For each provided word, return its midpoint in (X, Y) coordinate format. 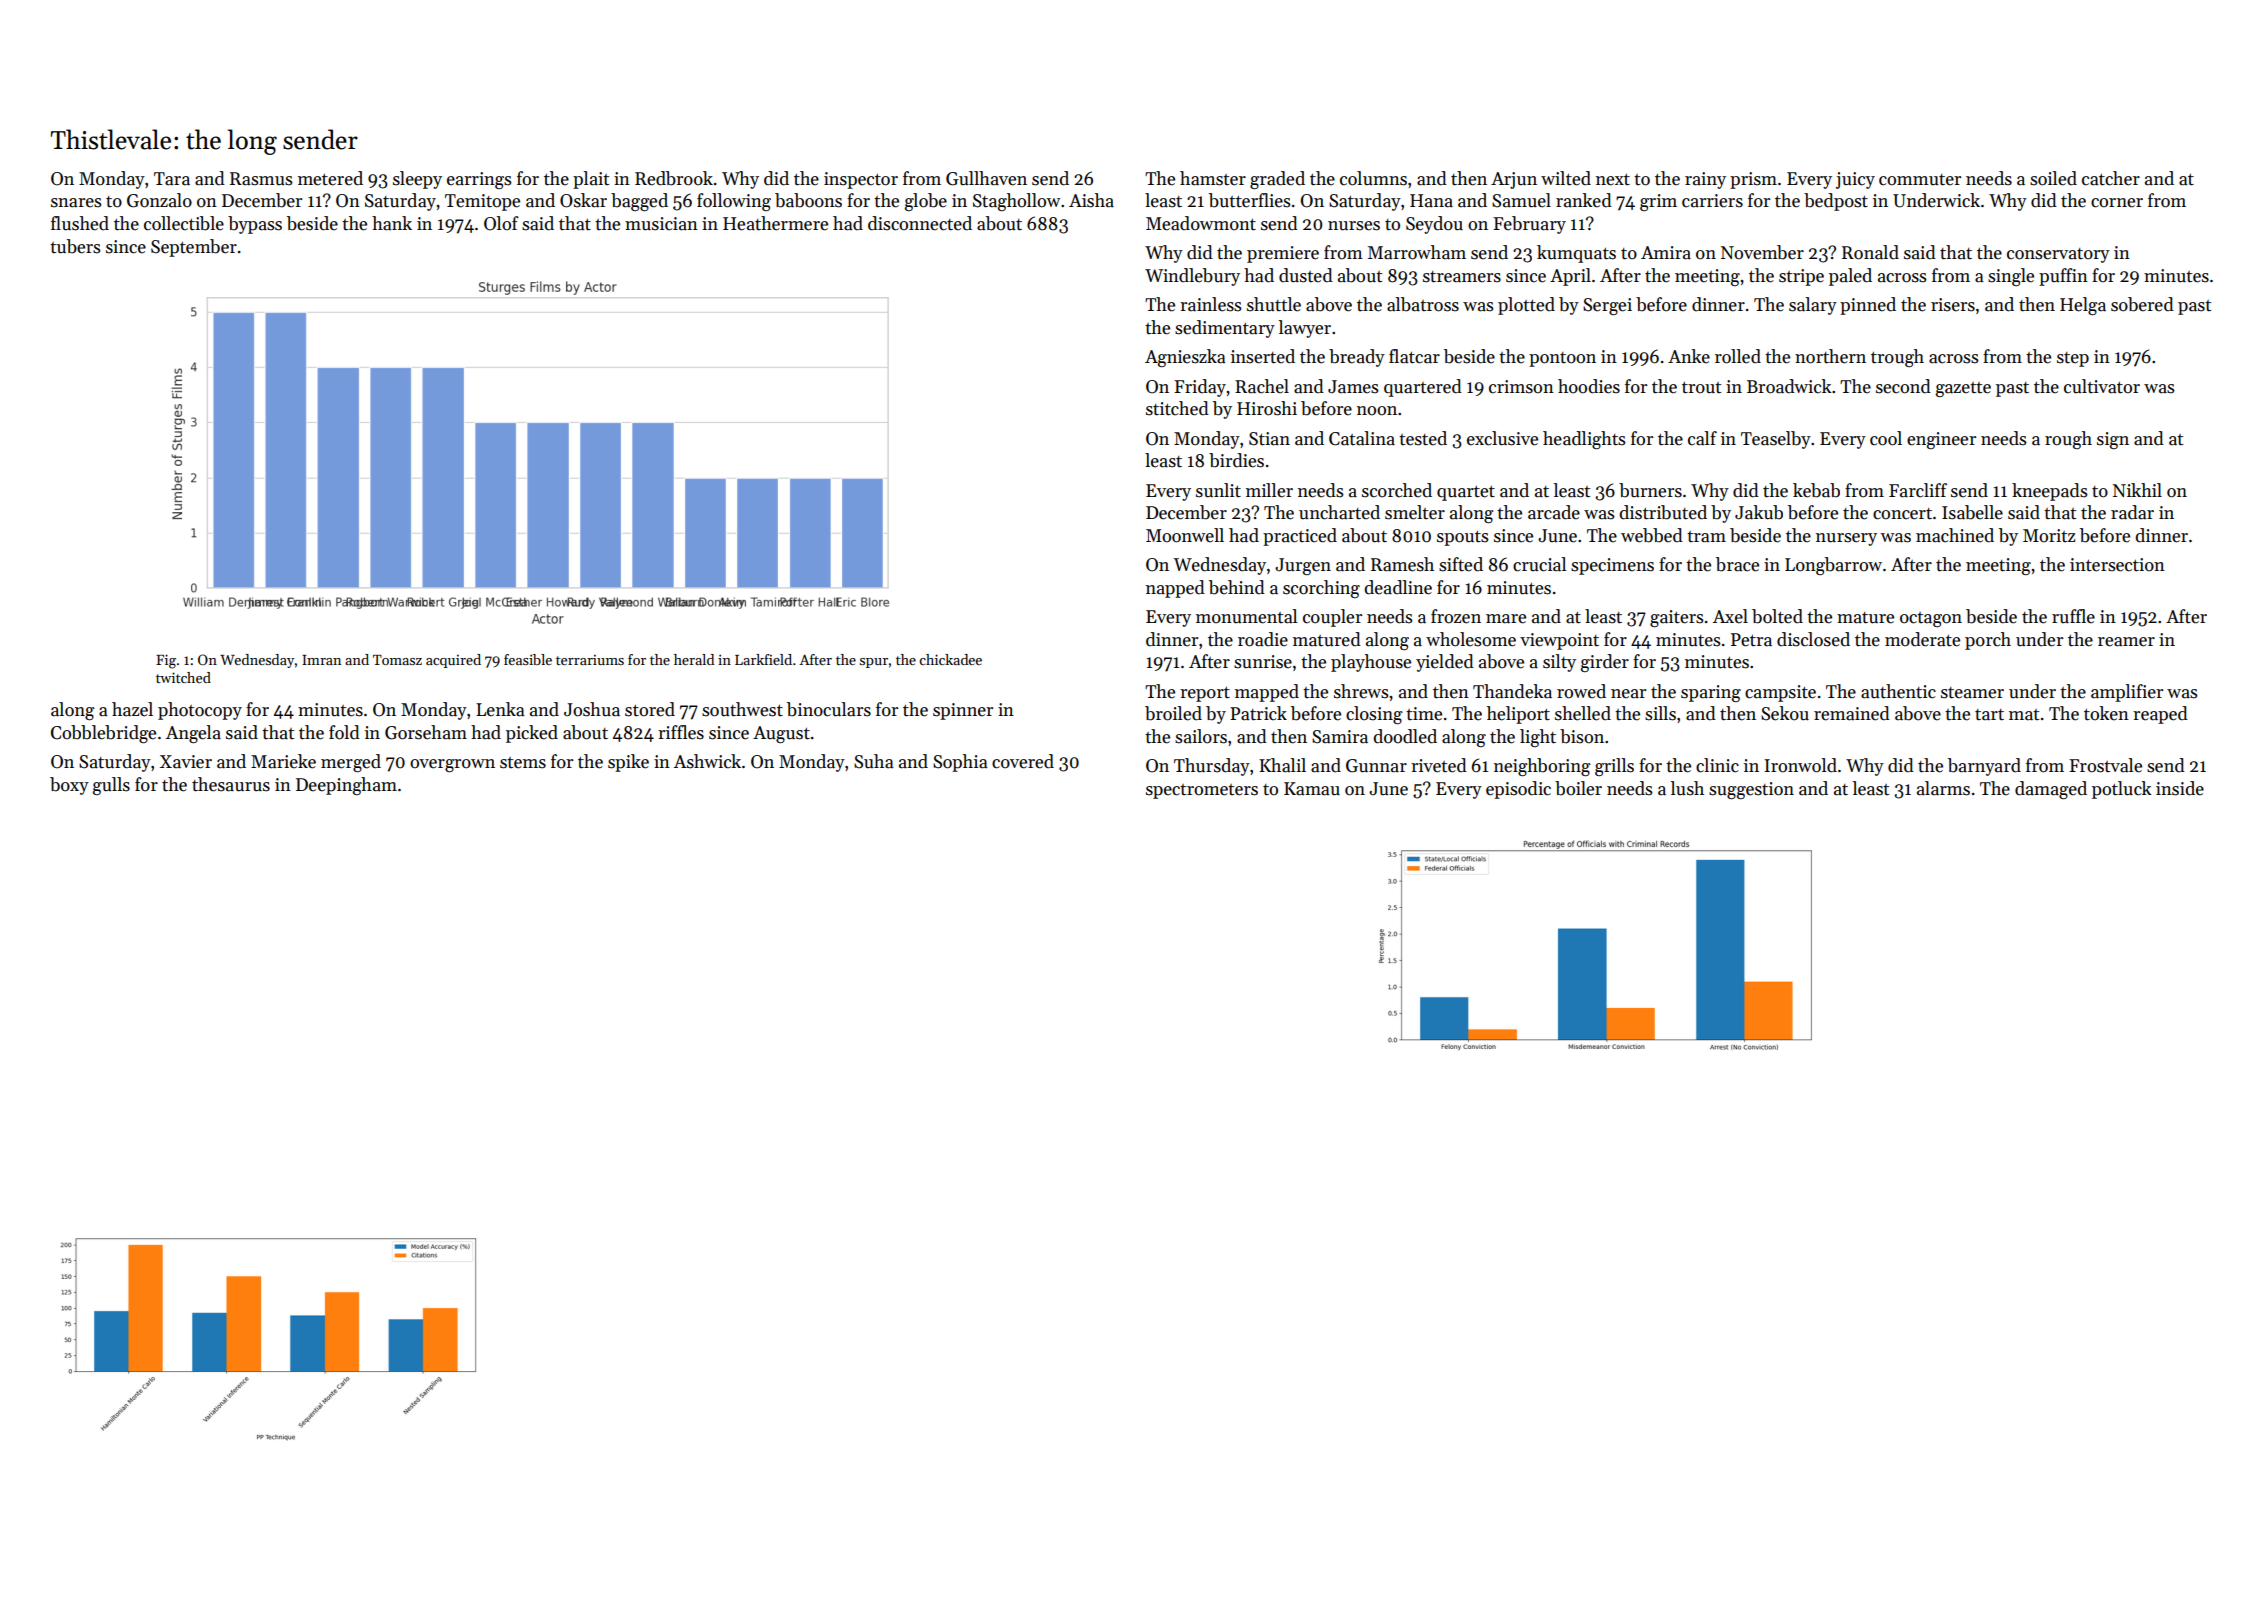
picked (532, 734)
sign (2113, 440)
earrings (479, 180)
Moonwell (1185, 535)
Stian (1269, 439)
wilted (1566, 178)
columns (1373, 178)
